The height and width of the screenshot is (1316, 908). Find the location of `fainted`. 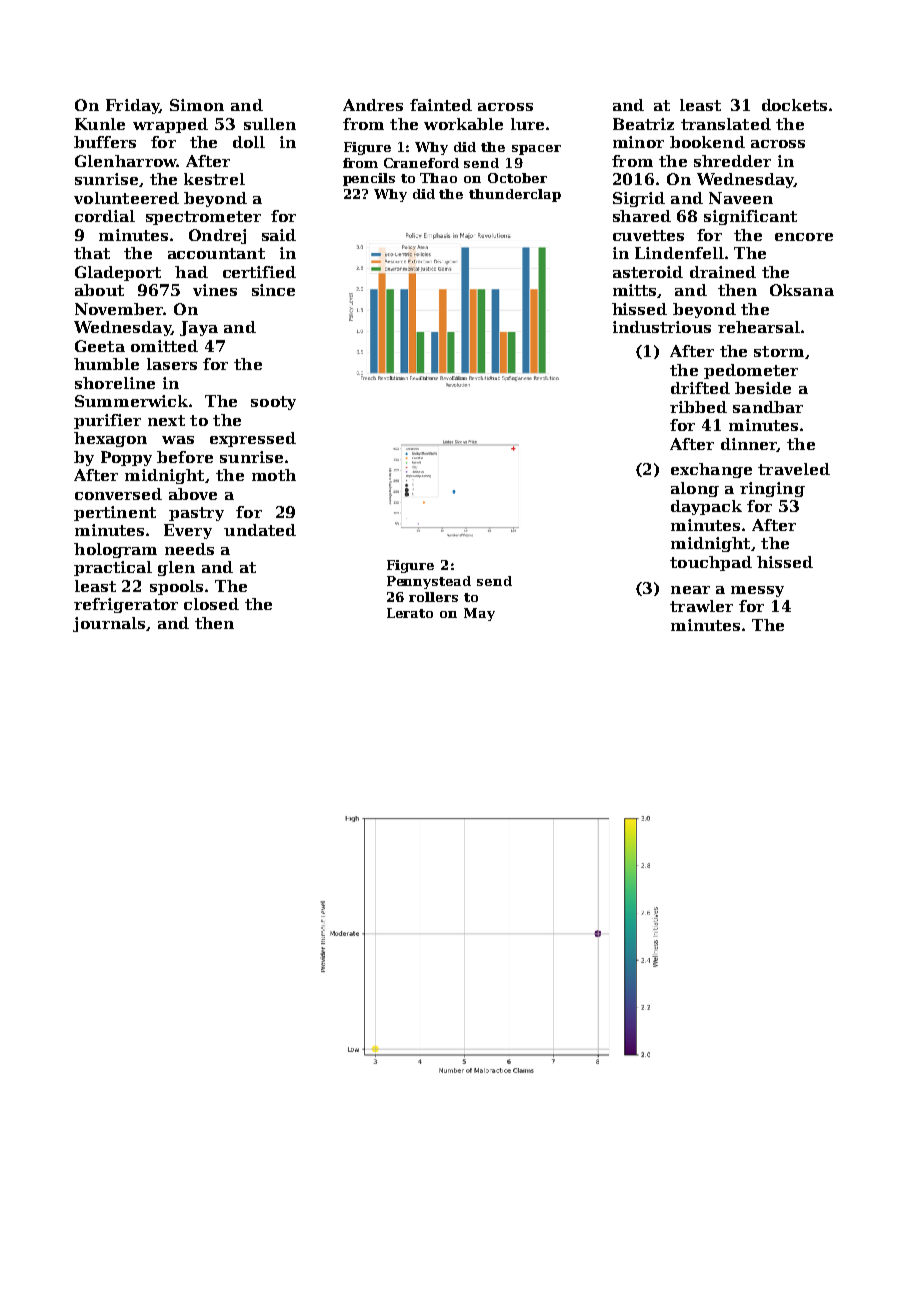

fainted is located at coordinates (441, 105).
